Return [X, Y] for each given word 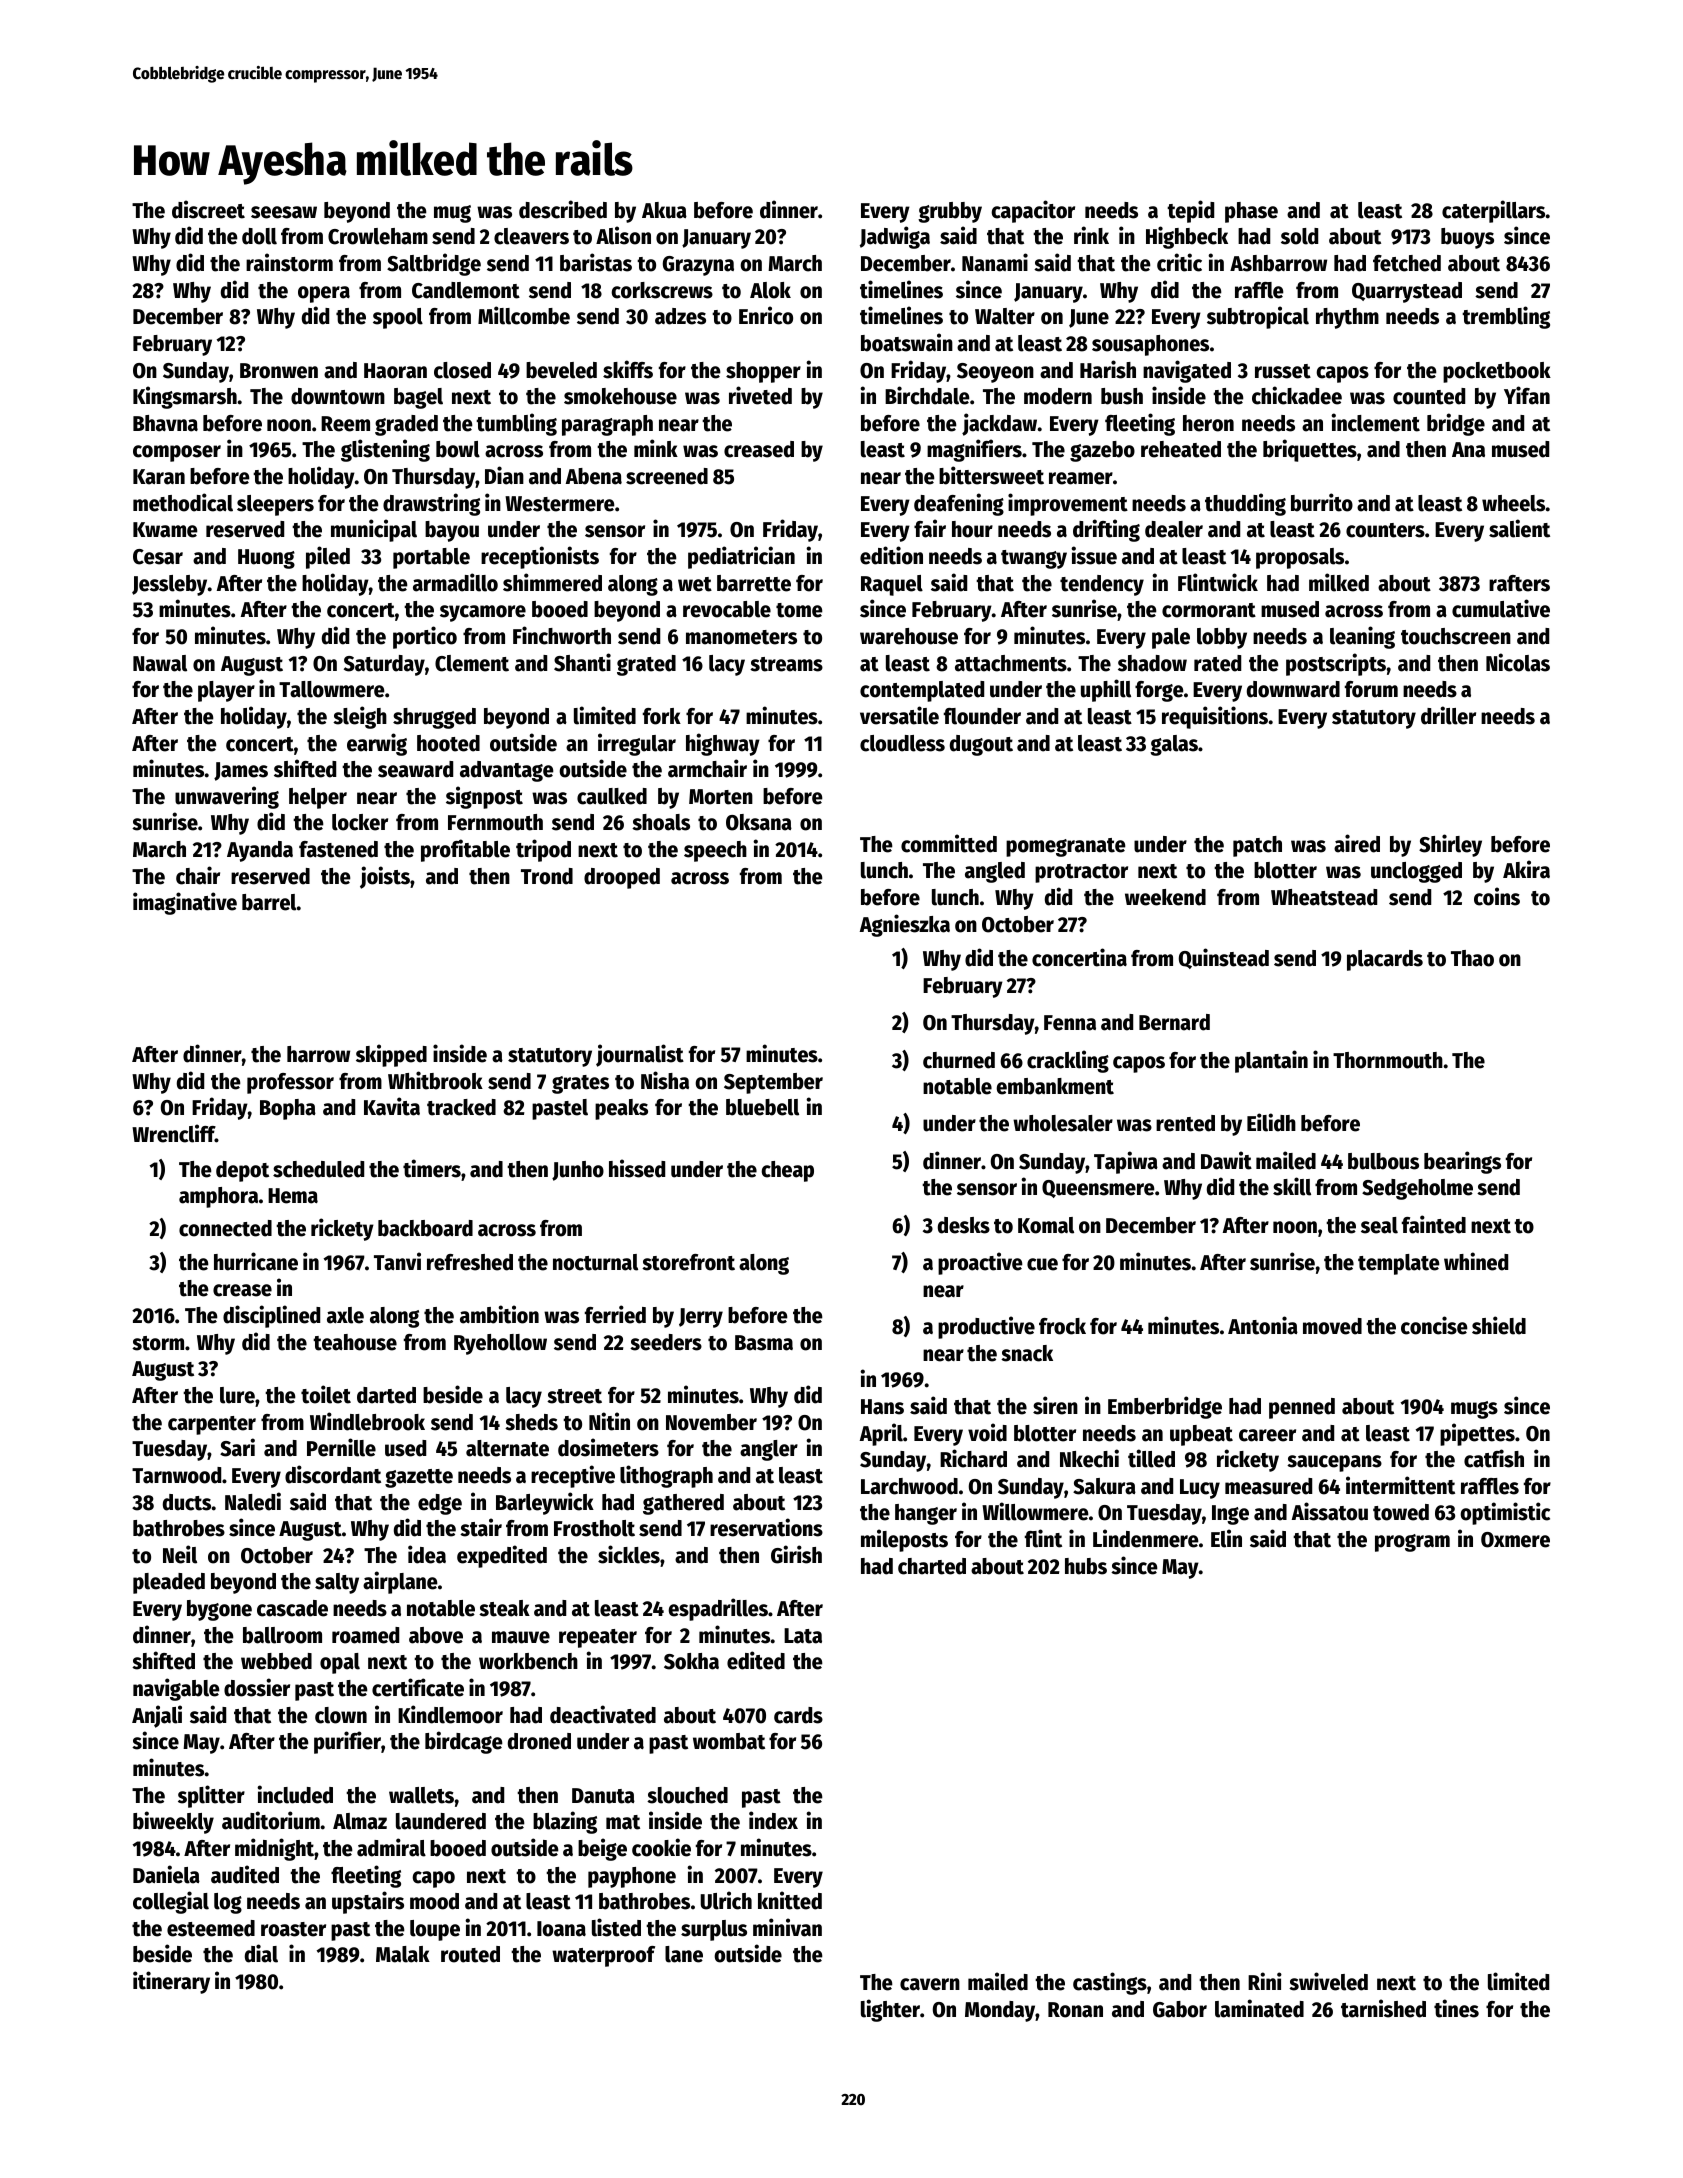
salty [337, 1583]
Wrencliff [173, 1133]
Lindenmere [1146, 1538]
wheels [1514, 503]
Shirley [1450, 845]
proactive [980, 1263]
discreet [208, 209]
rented [1185, 1123]
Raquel [892, 585]
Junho [578, 1171]
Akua [664, 210]
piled [328, 557]
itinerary [171, 1982]
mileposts [904, 1540]
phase [1251, 212]
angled [995, 872]
